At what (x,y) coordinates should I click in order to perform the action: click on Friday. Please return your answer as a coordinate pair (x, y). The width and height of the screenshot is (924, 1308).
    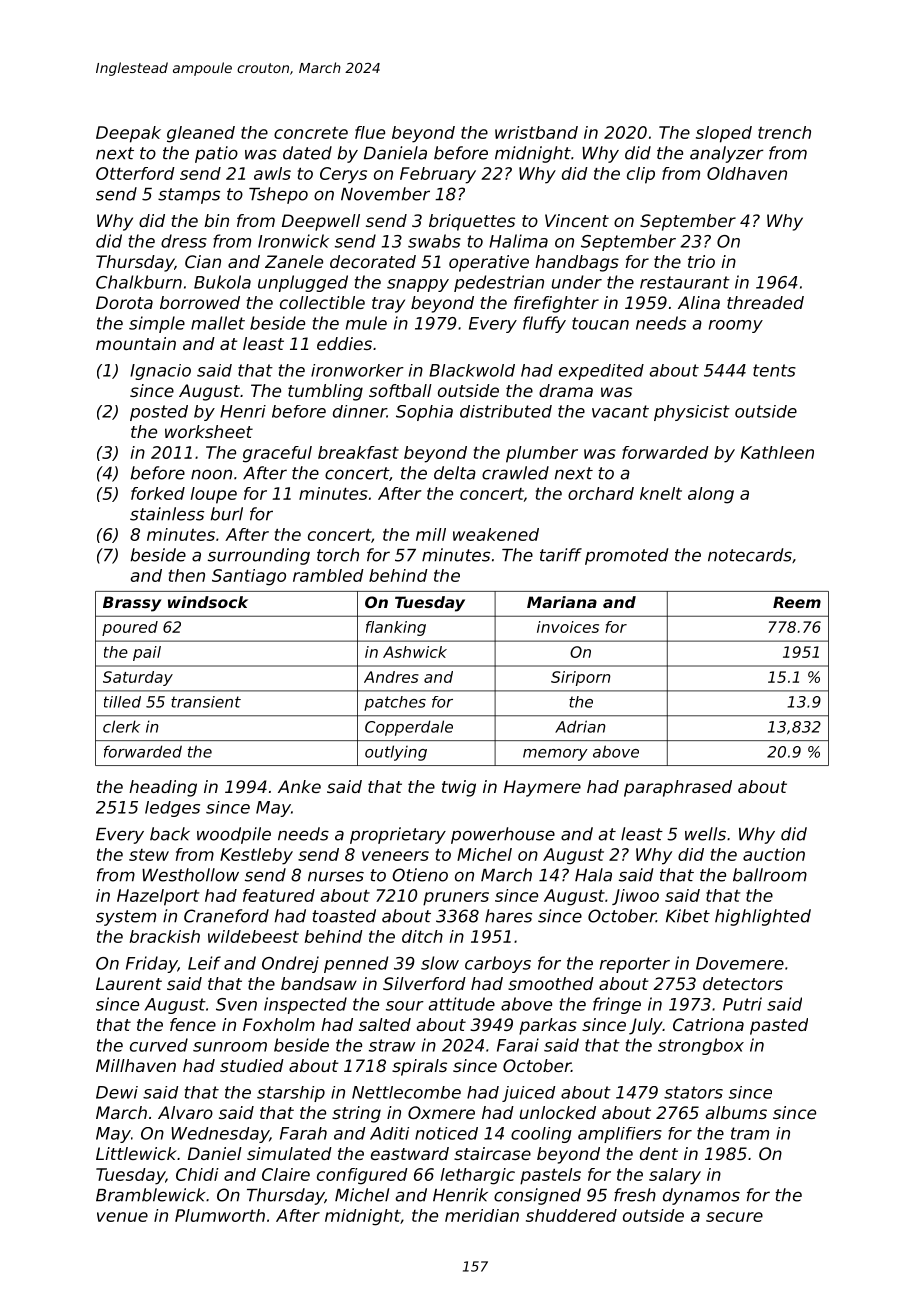
    Looking at the image, I should click on (152, 964).
